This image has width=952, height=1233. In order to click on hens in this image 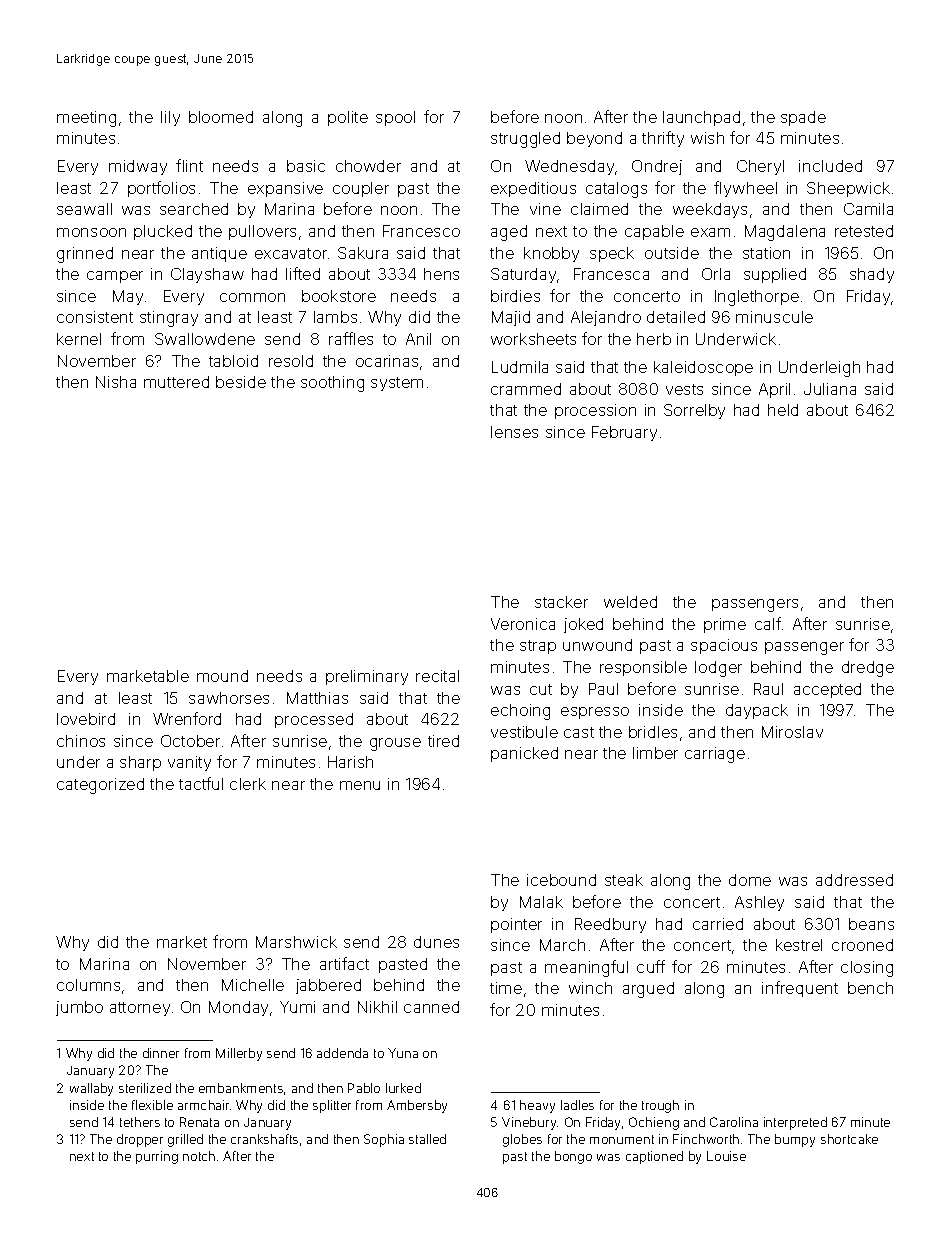, I will do `click(441, 274)`.
